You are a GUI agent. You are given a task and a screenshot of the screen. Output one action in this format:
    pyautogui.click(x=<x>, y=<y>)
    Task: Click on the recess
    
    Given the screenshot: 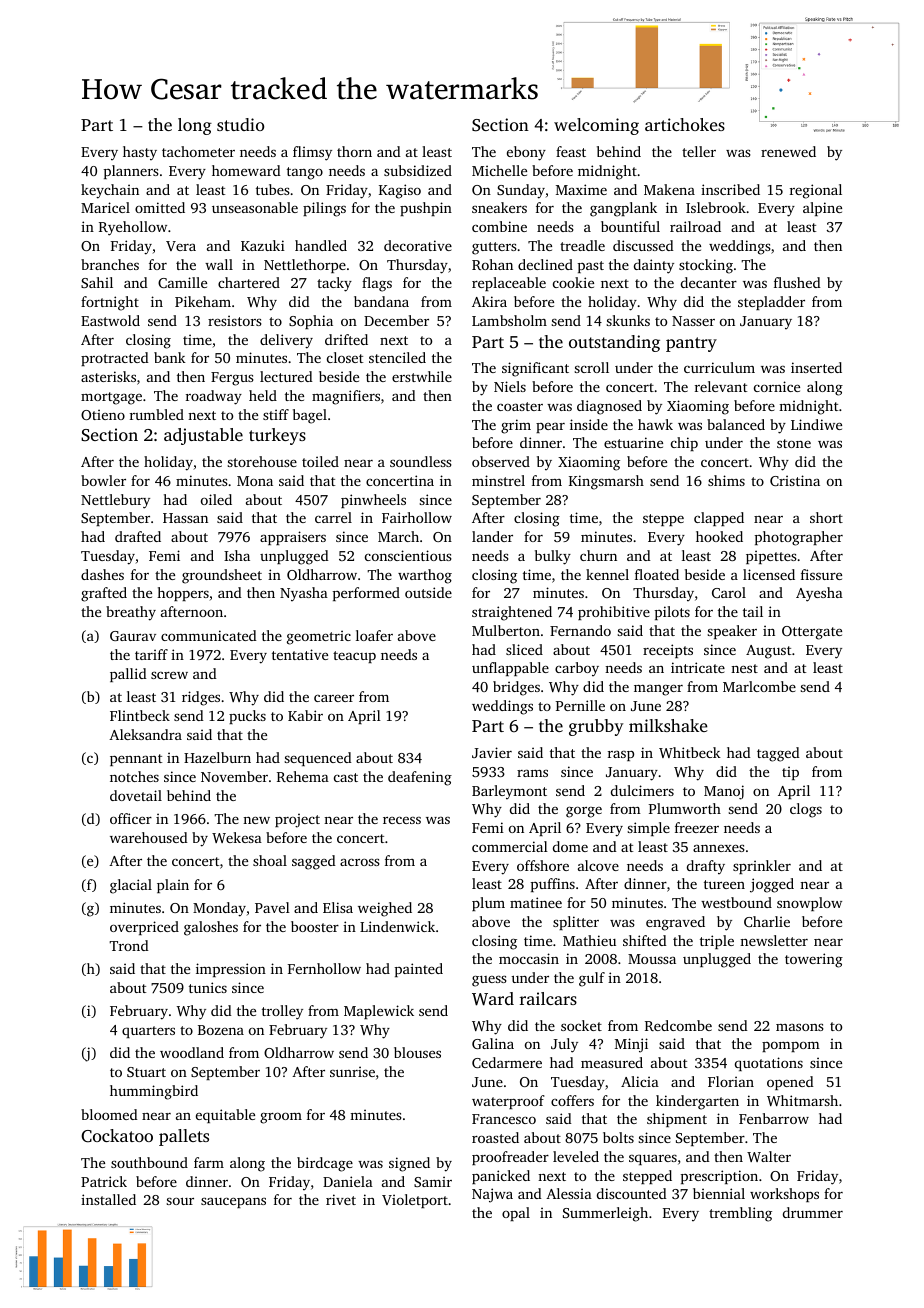 What is the action you would take?
    pyautogui.click(x=402, y=820)
